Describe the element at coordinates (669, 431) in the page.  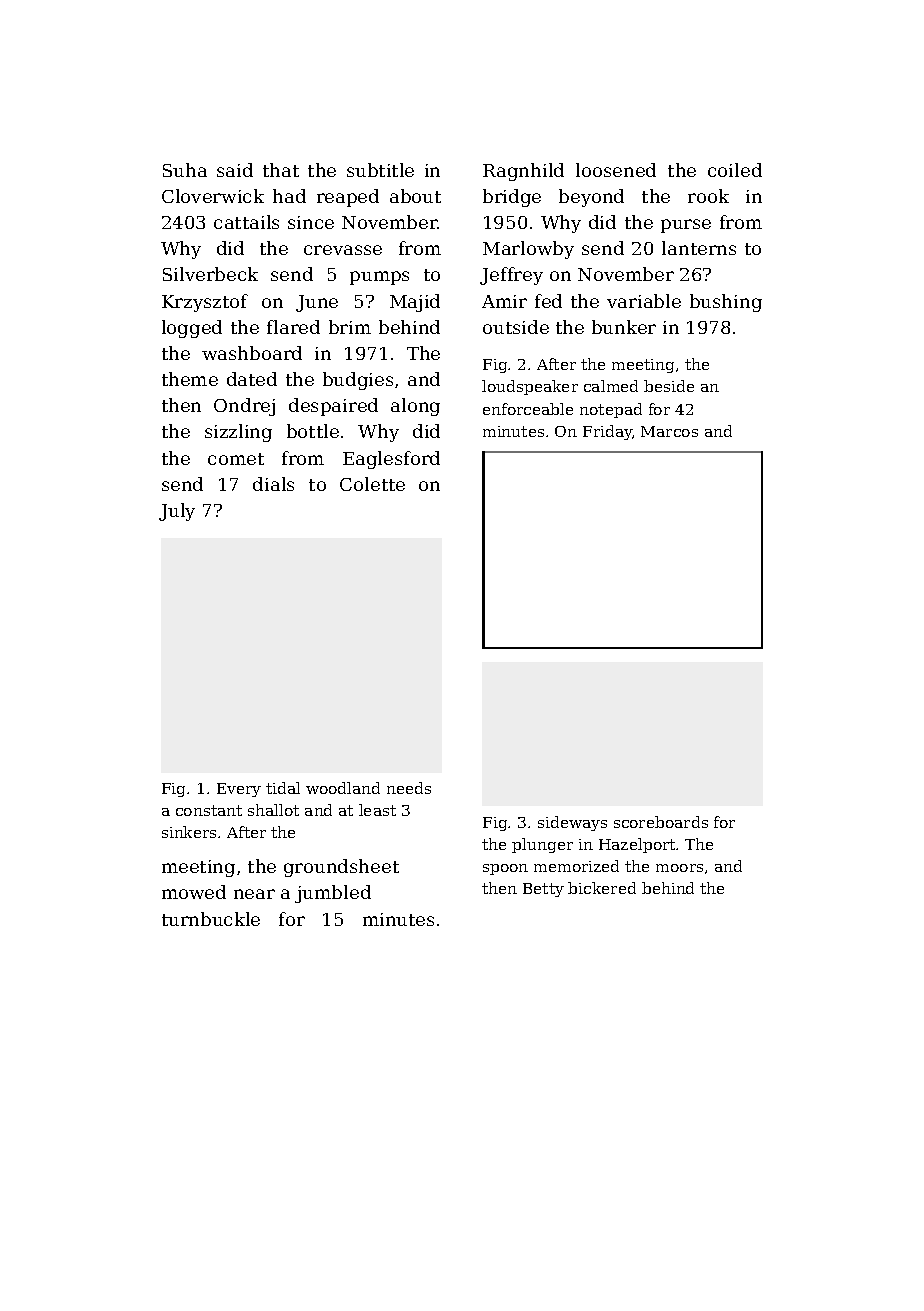
I see `Marcos` at that location.
